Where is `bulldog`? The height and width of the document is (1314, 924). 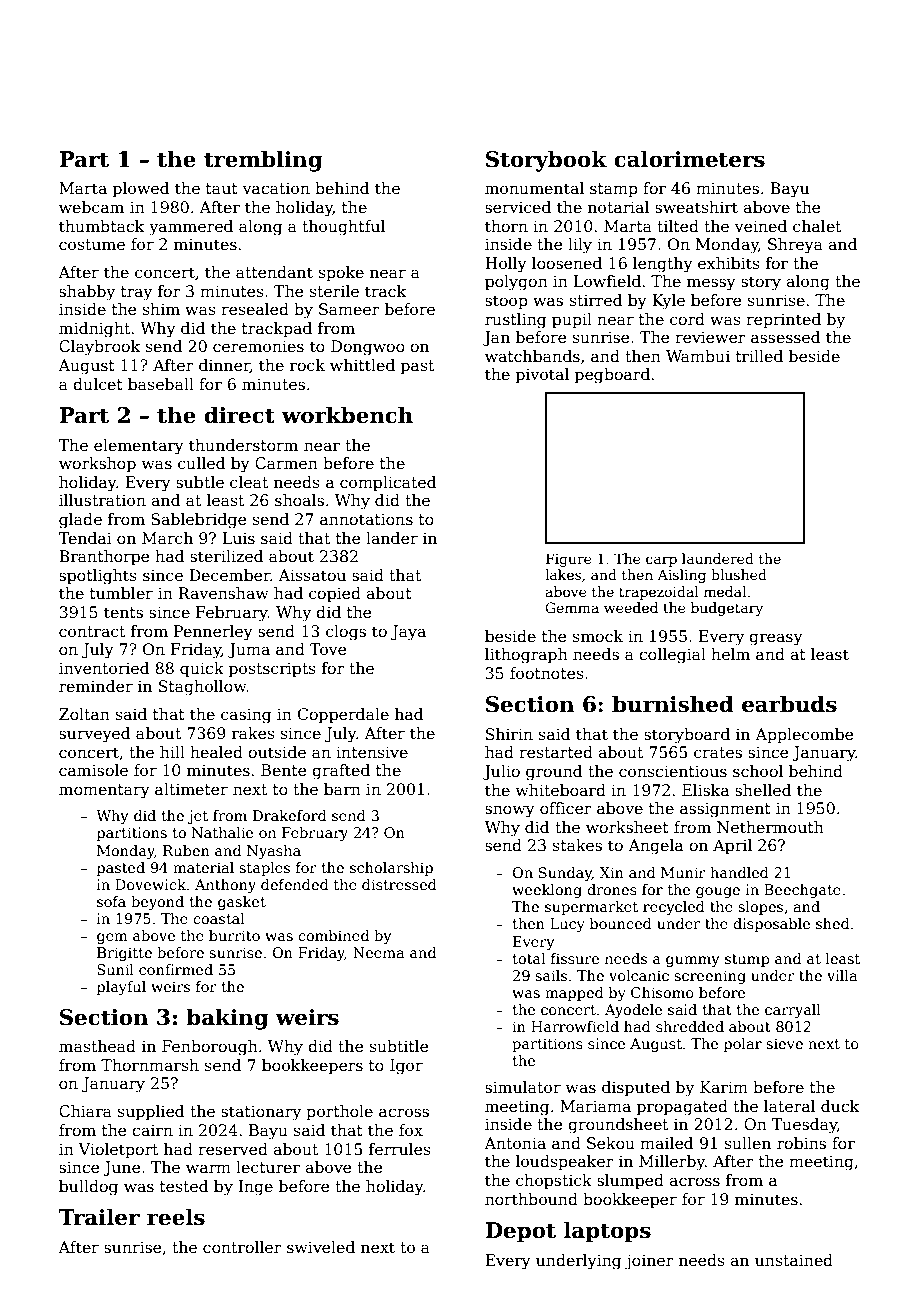
bulldog is located at coordinates (88, 1188).
